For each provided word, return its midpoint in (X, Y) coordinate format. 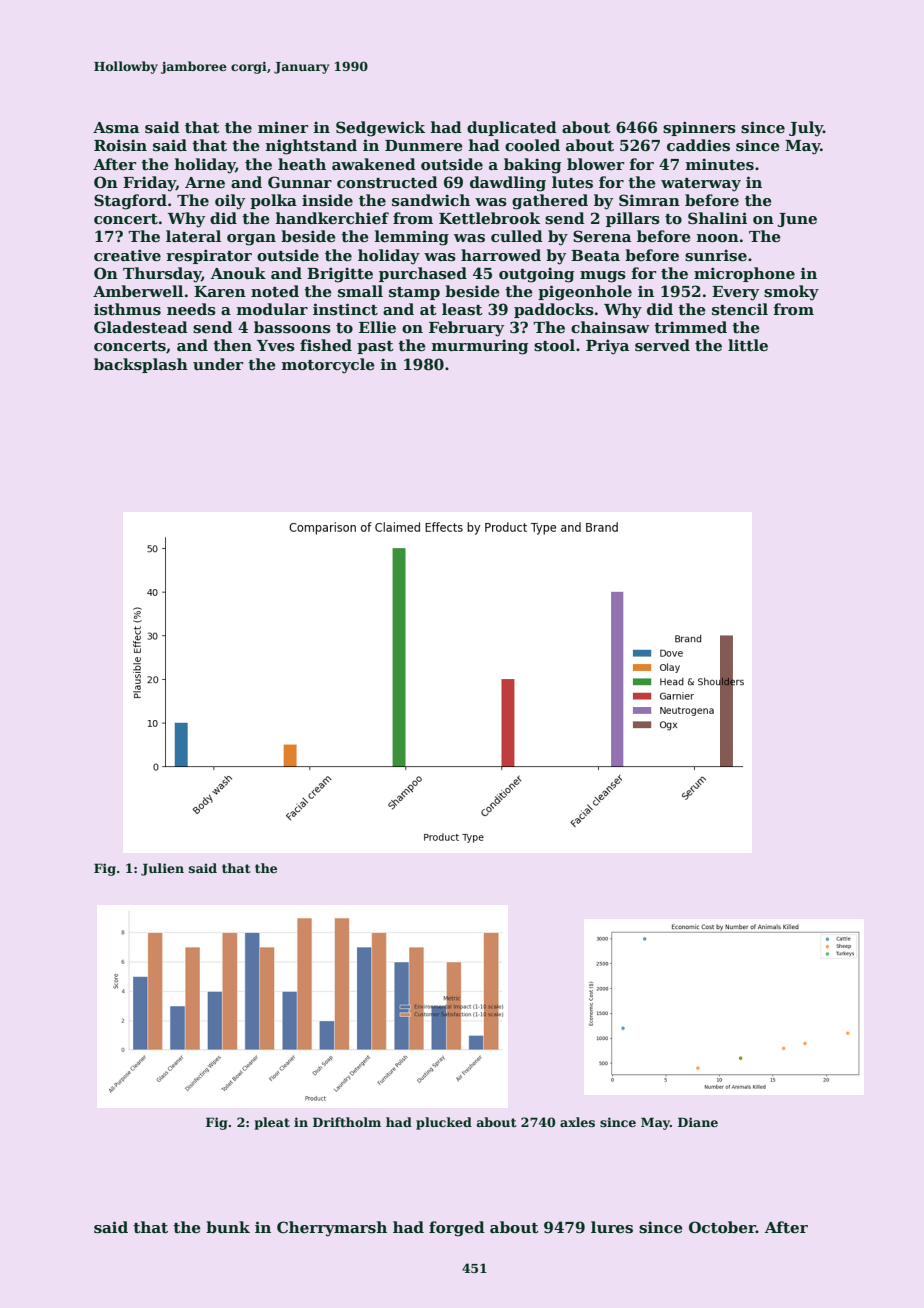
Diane (698, 1122)
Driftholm (347, 1122)
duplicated (512, 128)
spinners (699, 128)
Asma (116, 128)
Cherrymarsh (332, 1229)
